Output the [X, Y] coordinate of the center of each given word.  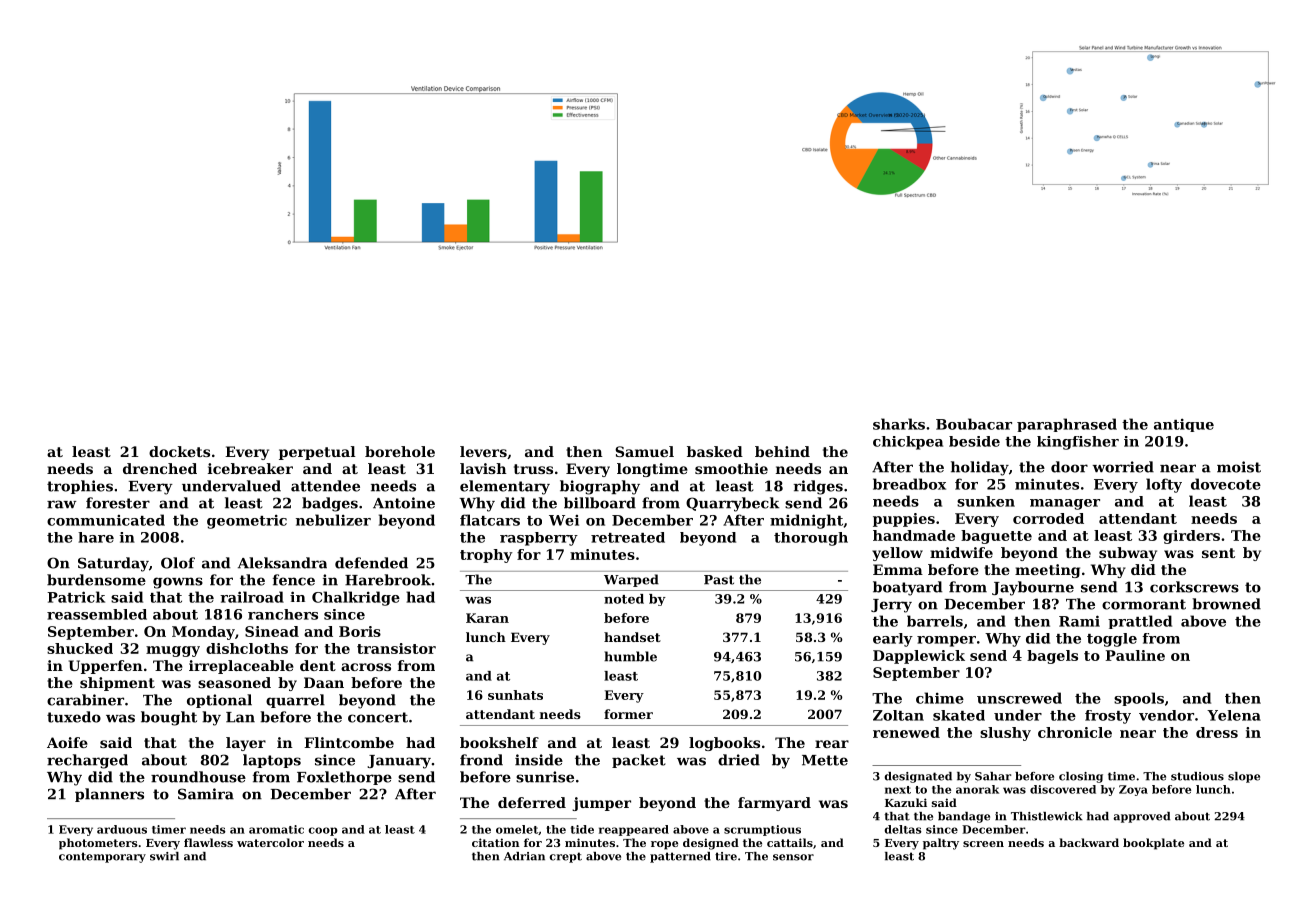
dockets [179, 451]
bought [169, 718]
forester [118, 503]
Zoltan [898, 715]
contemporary [102, 857]
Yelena [1234, 715]
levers [483, 451]
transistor [396, 648]
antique [1184, 425]
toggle [1112, 640]
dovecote [1226, 484]
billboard [600, 503]
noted [624, 599]
